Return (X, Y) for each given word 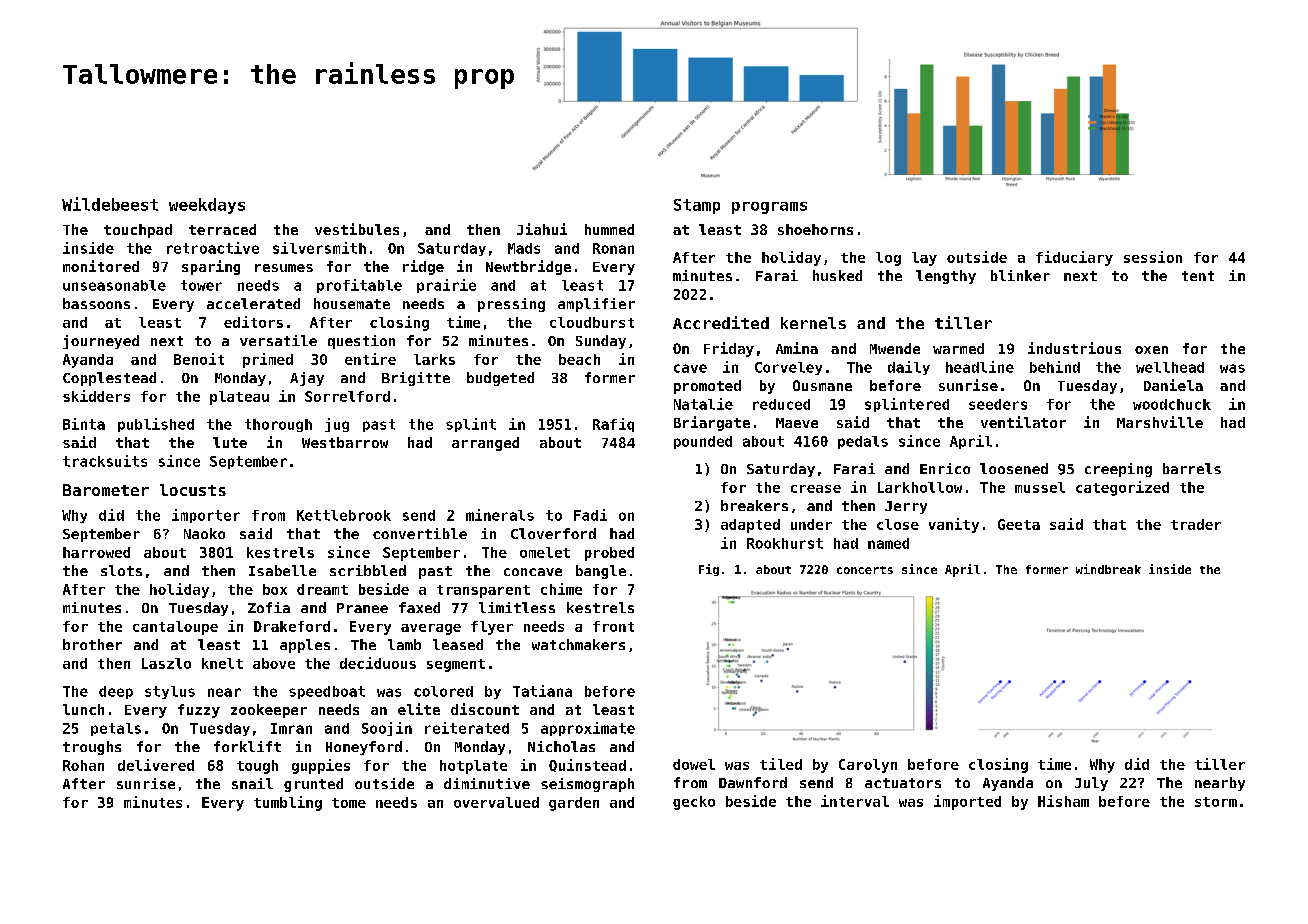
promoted (707, 387)
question (361, 342)
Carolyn (868, 766)
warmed (958, 348)
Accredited (721, 322)
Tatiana (542, 691)
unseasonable (114, 285)
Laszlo (166, 663)
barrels (1192, 468)
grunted (313, 785)
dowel (694, 764)
